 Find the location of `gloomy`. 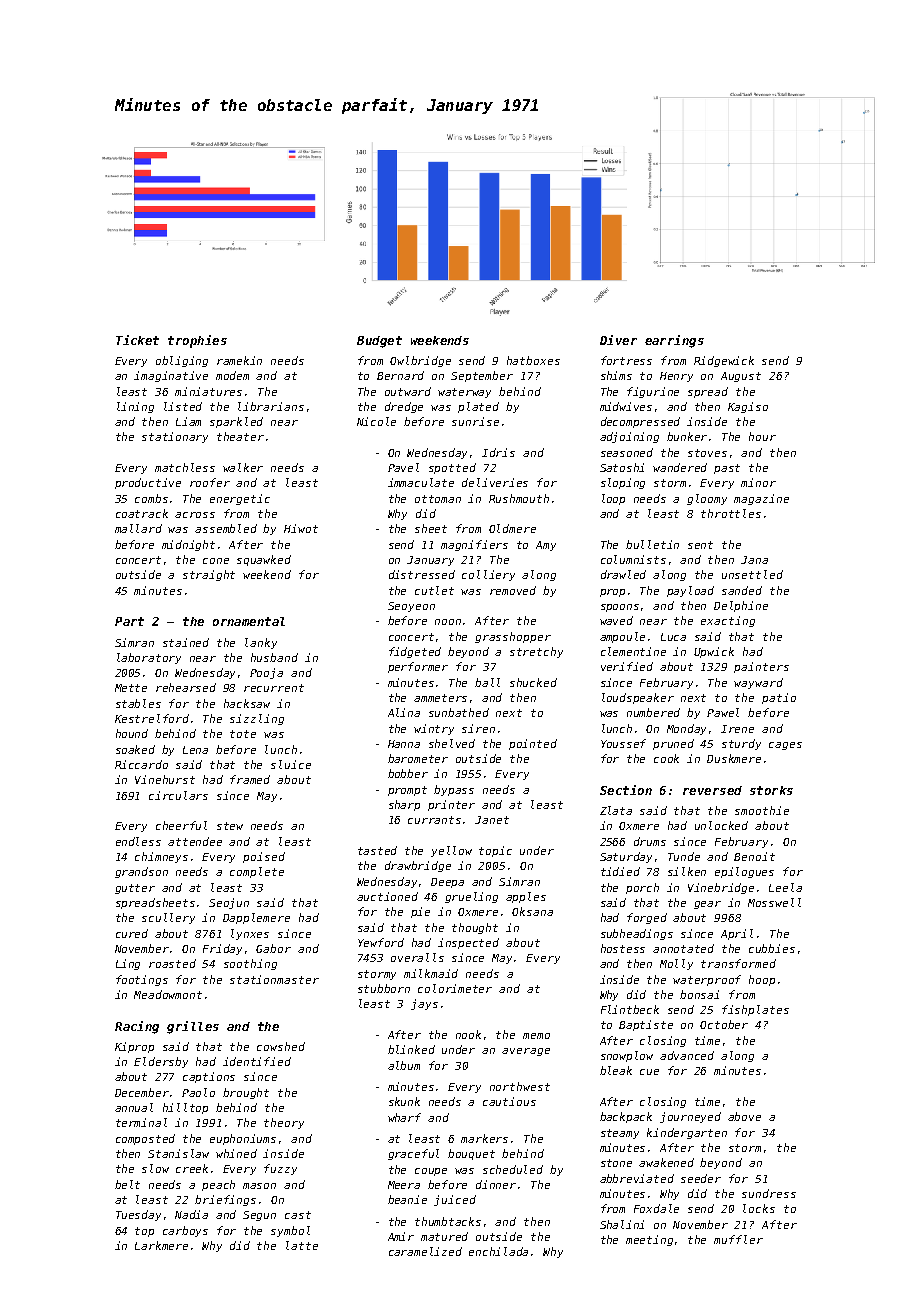

gloomy is located at coordinates (707, 499).
